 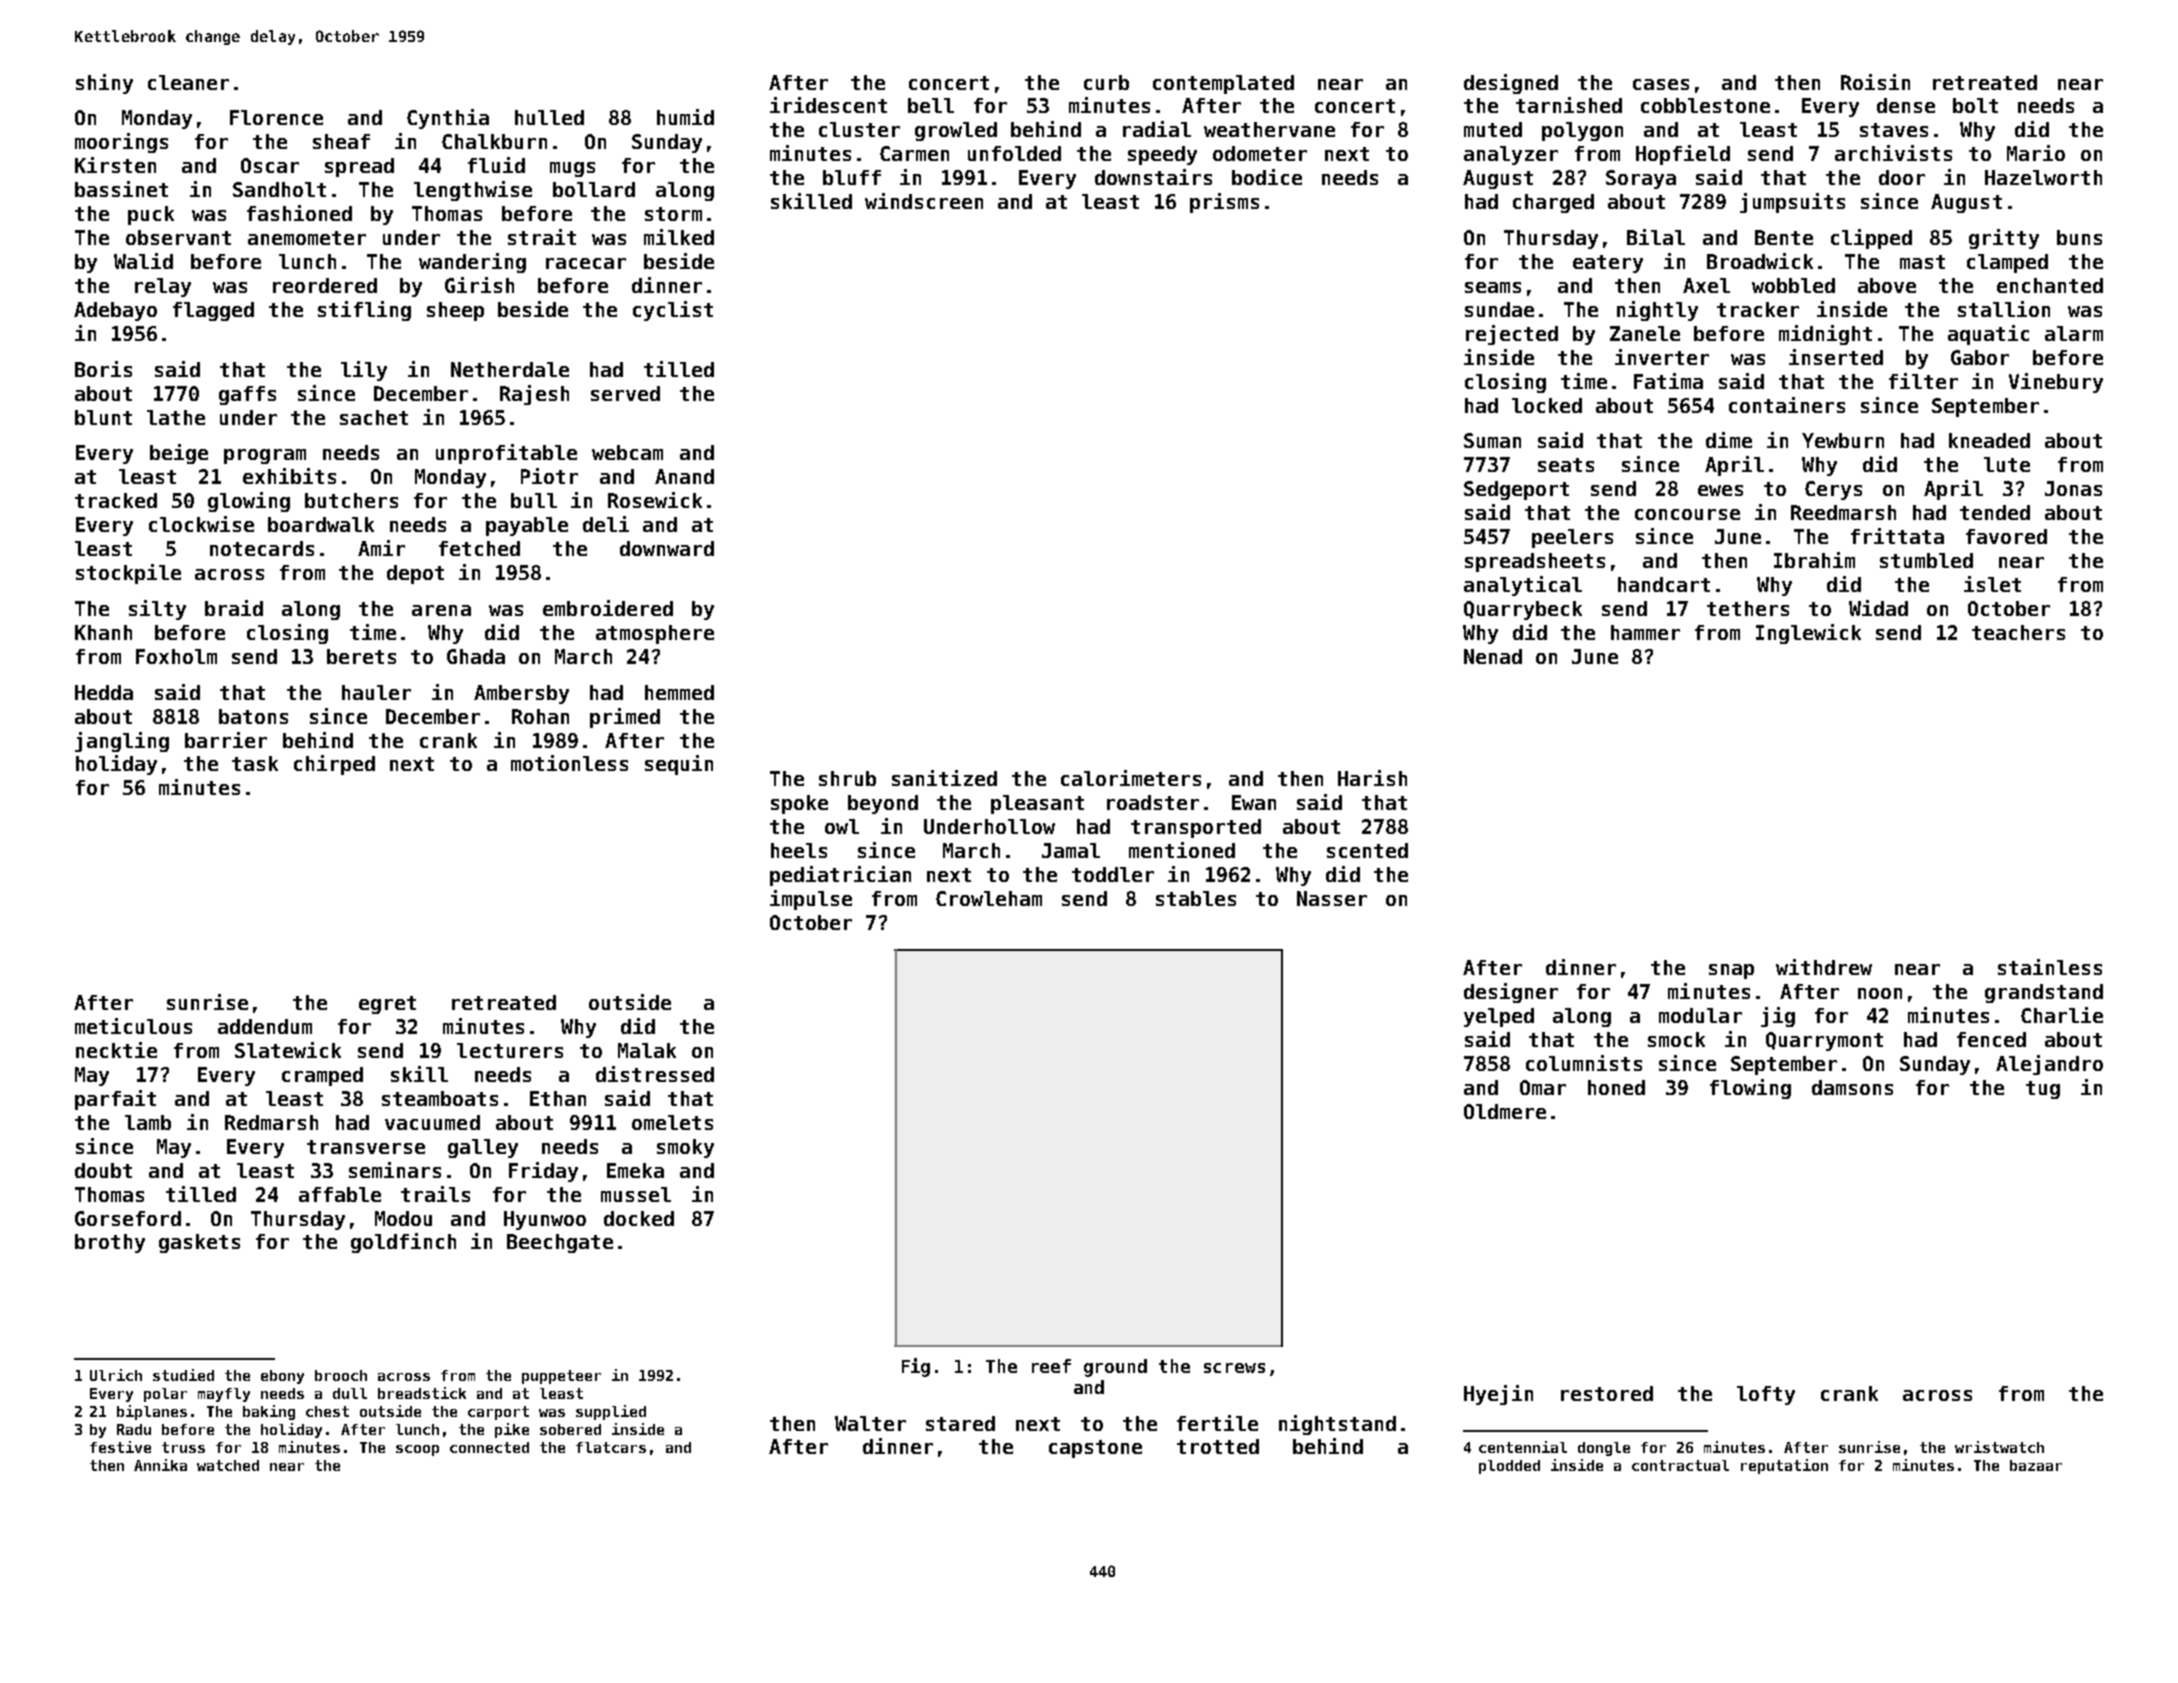 What do you see at coordinates (1607, 1393) in the image?
I see `restored` at bounding box center [1607, 1393].
